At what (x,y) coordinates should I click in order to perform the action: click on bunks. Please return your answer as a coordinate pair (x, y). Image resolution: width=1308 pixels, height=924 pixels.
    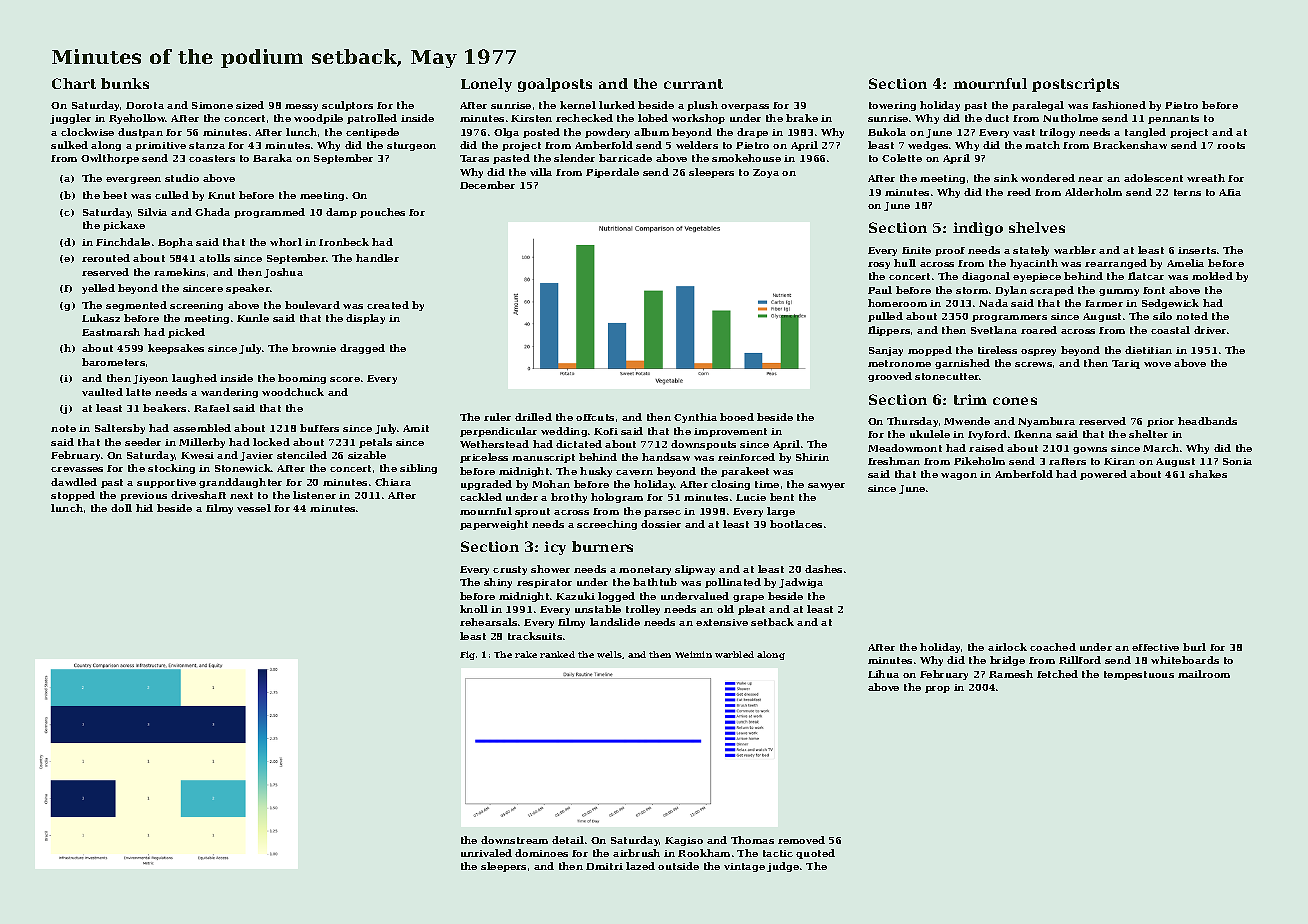
    Looking at the image, I should click on (125, 83).
